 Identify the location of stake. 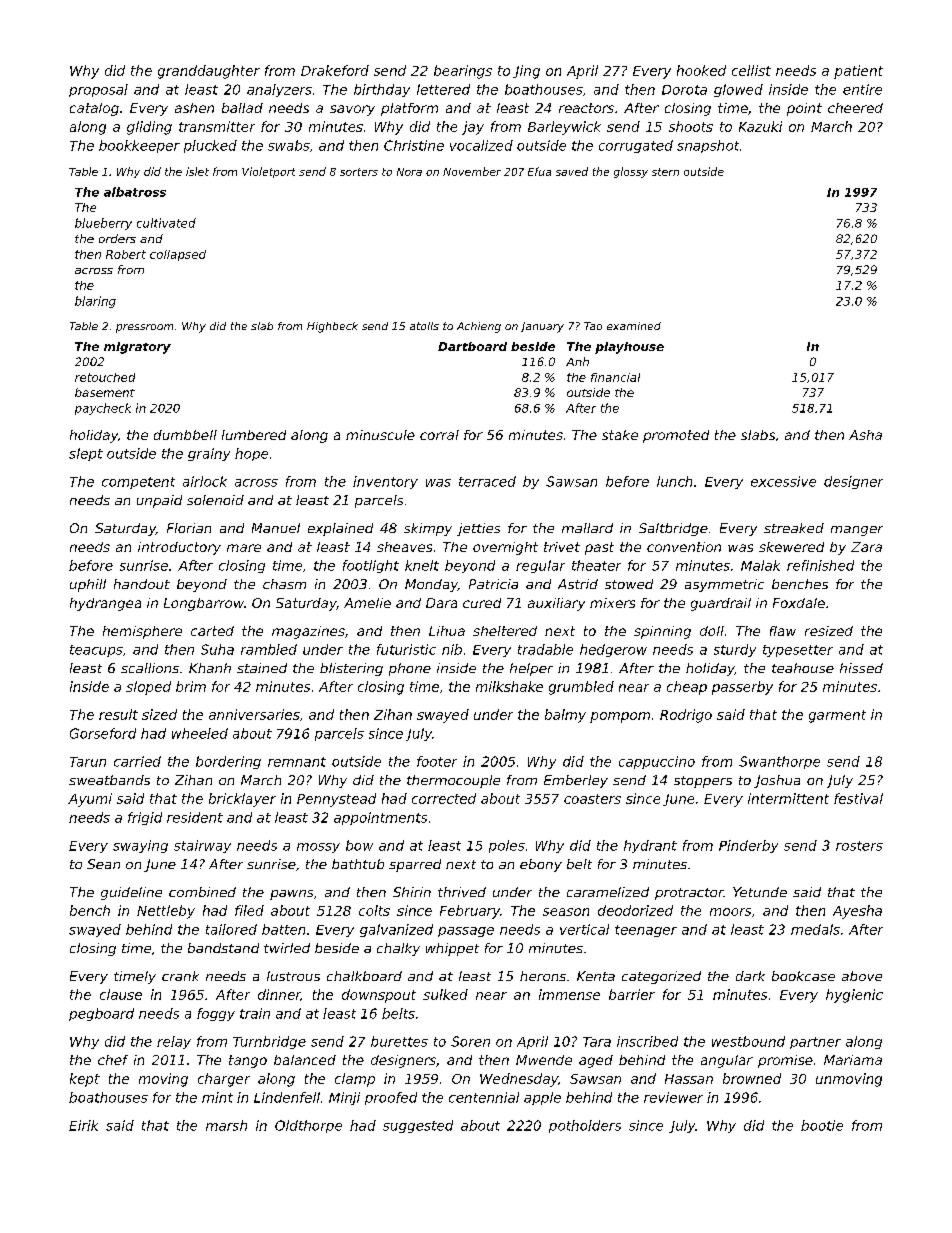
(620, 435).
